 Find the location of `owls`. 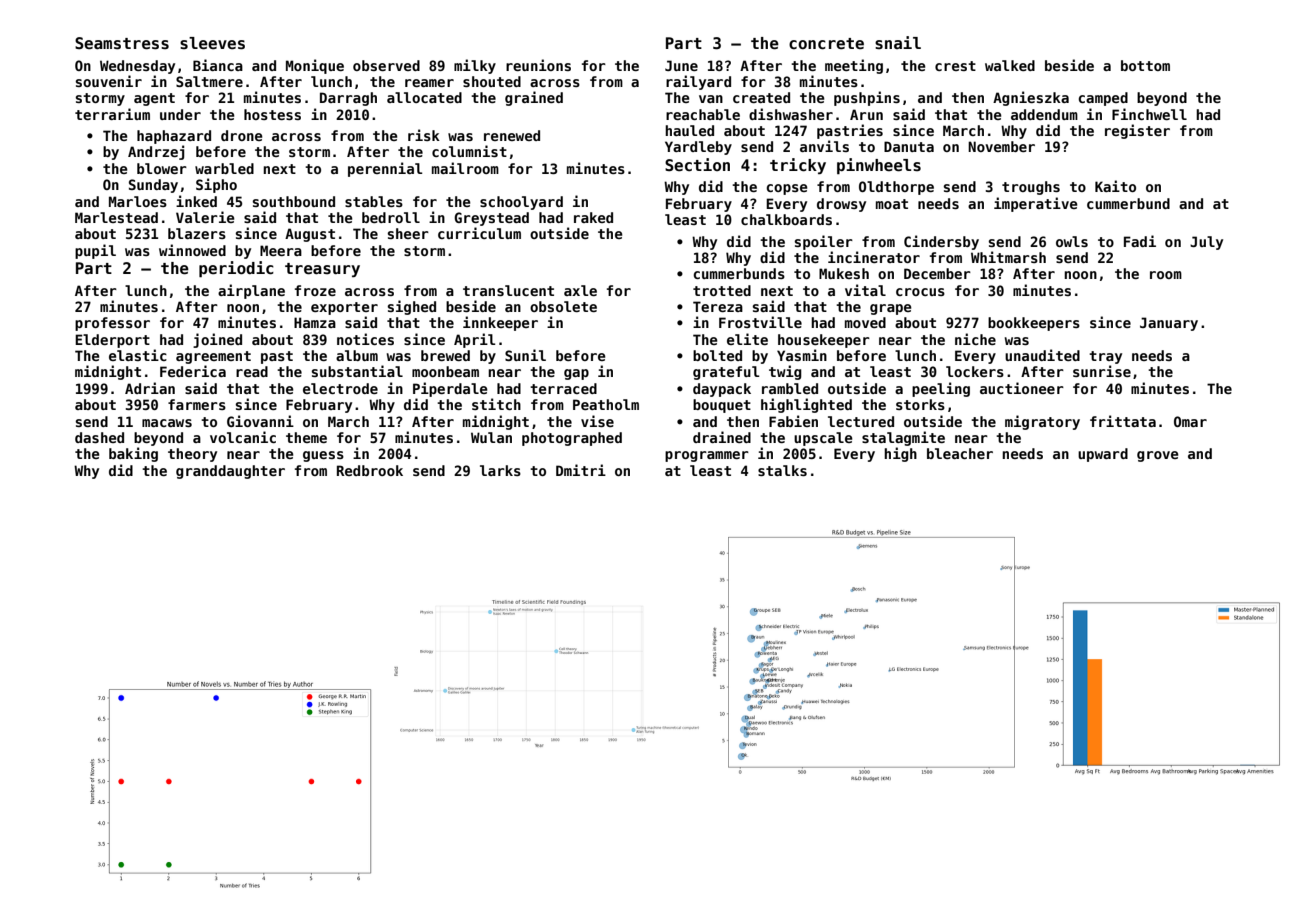

owls is located at coordinates (1072, 241).
